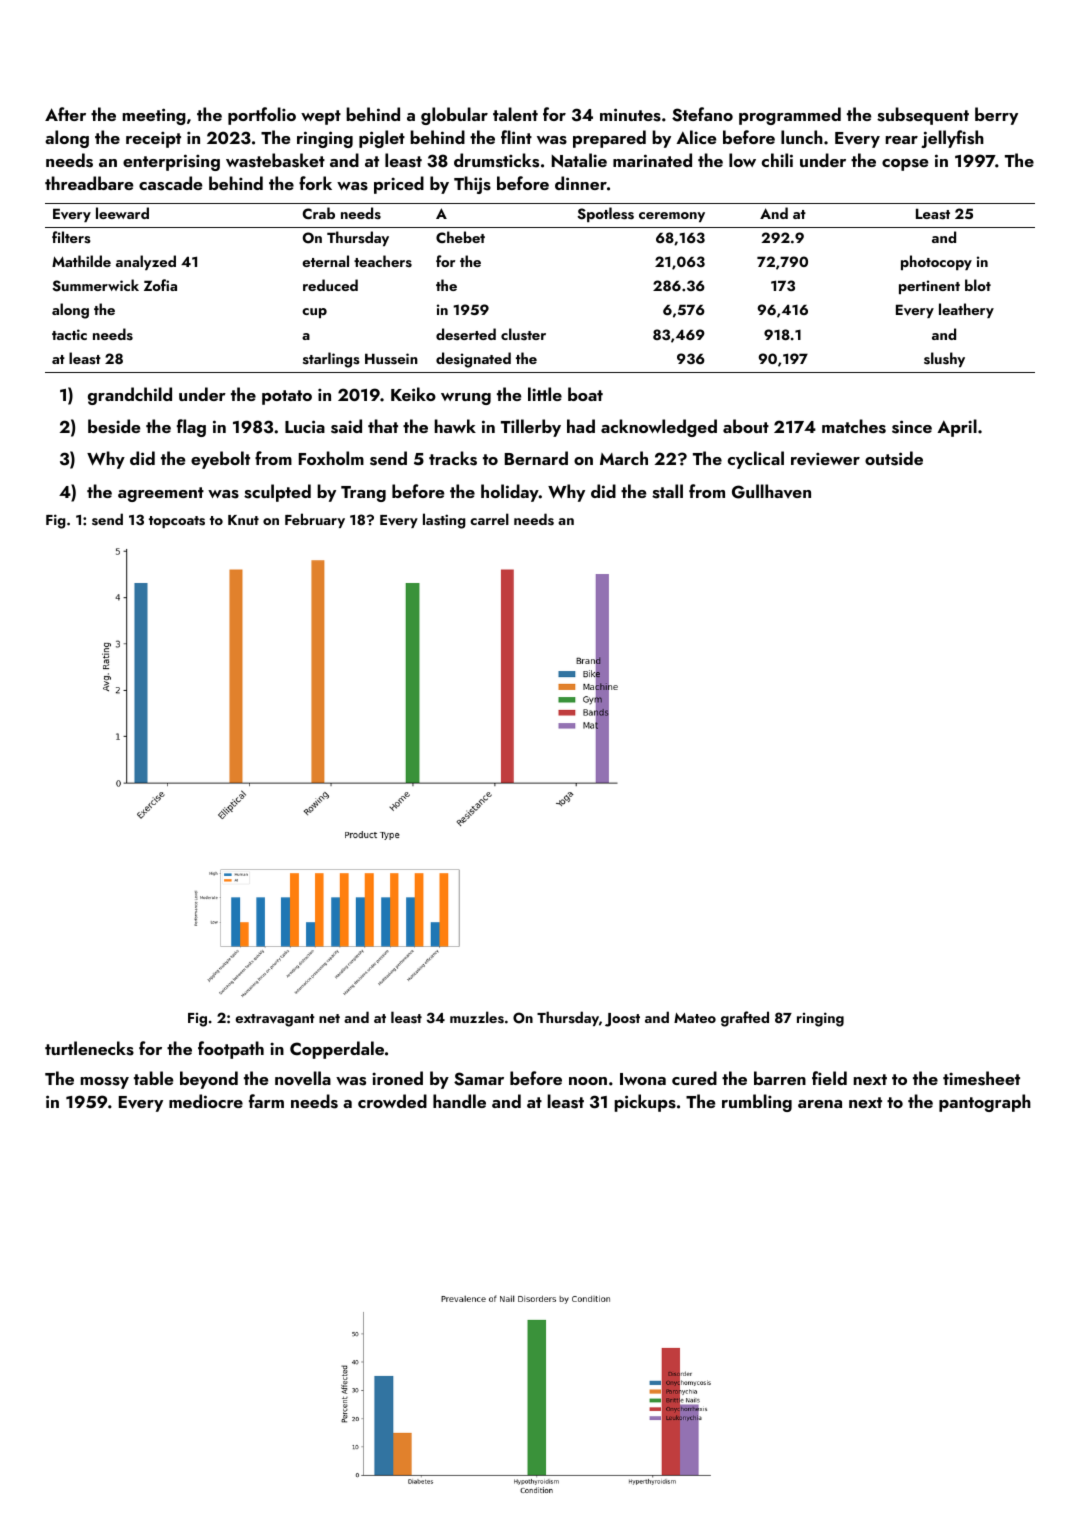 The height and width of the screenshot is (1527, 1080). Describe the element at coordinates (645, 1103) in the screenshot. I see `pickups` at that location.
